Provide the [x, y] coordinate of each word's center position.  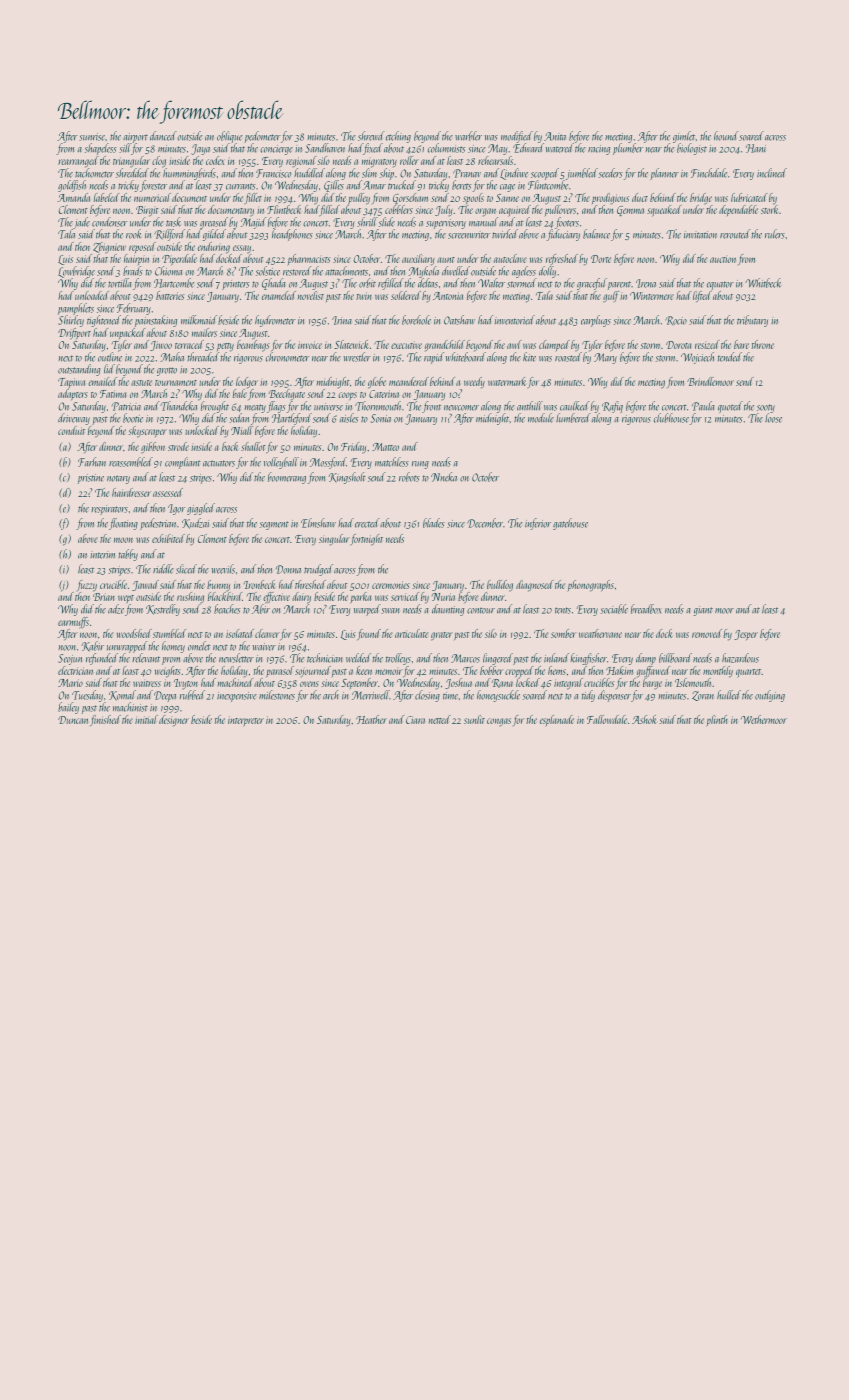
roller [409, 160]
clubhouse [671, 418]
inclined [772, 173]
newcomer [461, 408]
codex [215, 160]
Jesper [746, 635]
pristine [91, 479]
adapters [73, 394]
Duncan [73, 720]
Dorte [601, 259]
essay [242, 249]
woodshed [134, 633]
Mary [605, 358]
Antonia [448, 296]
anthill [530, 406]
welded [358, 658]
